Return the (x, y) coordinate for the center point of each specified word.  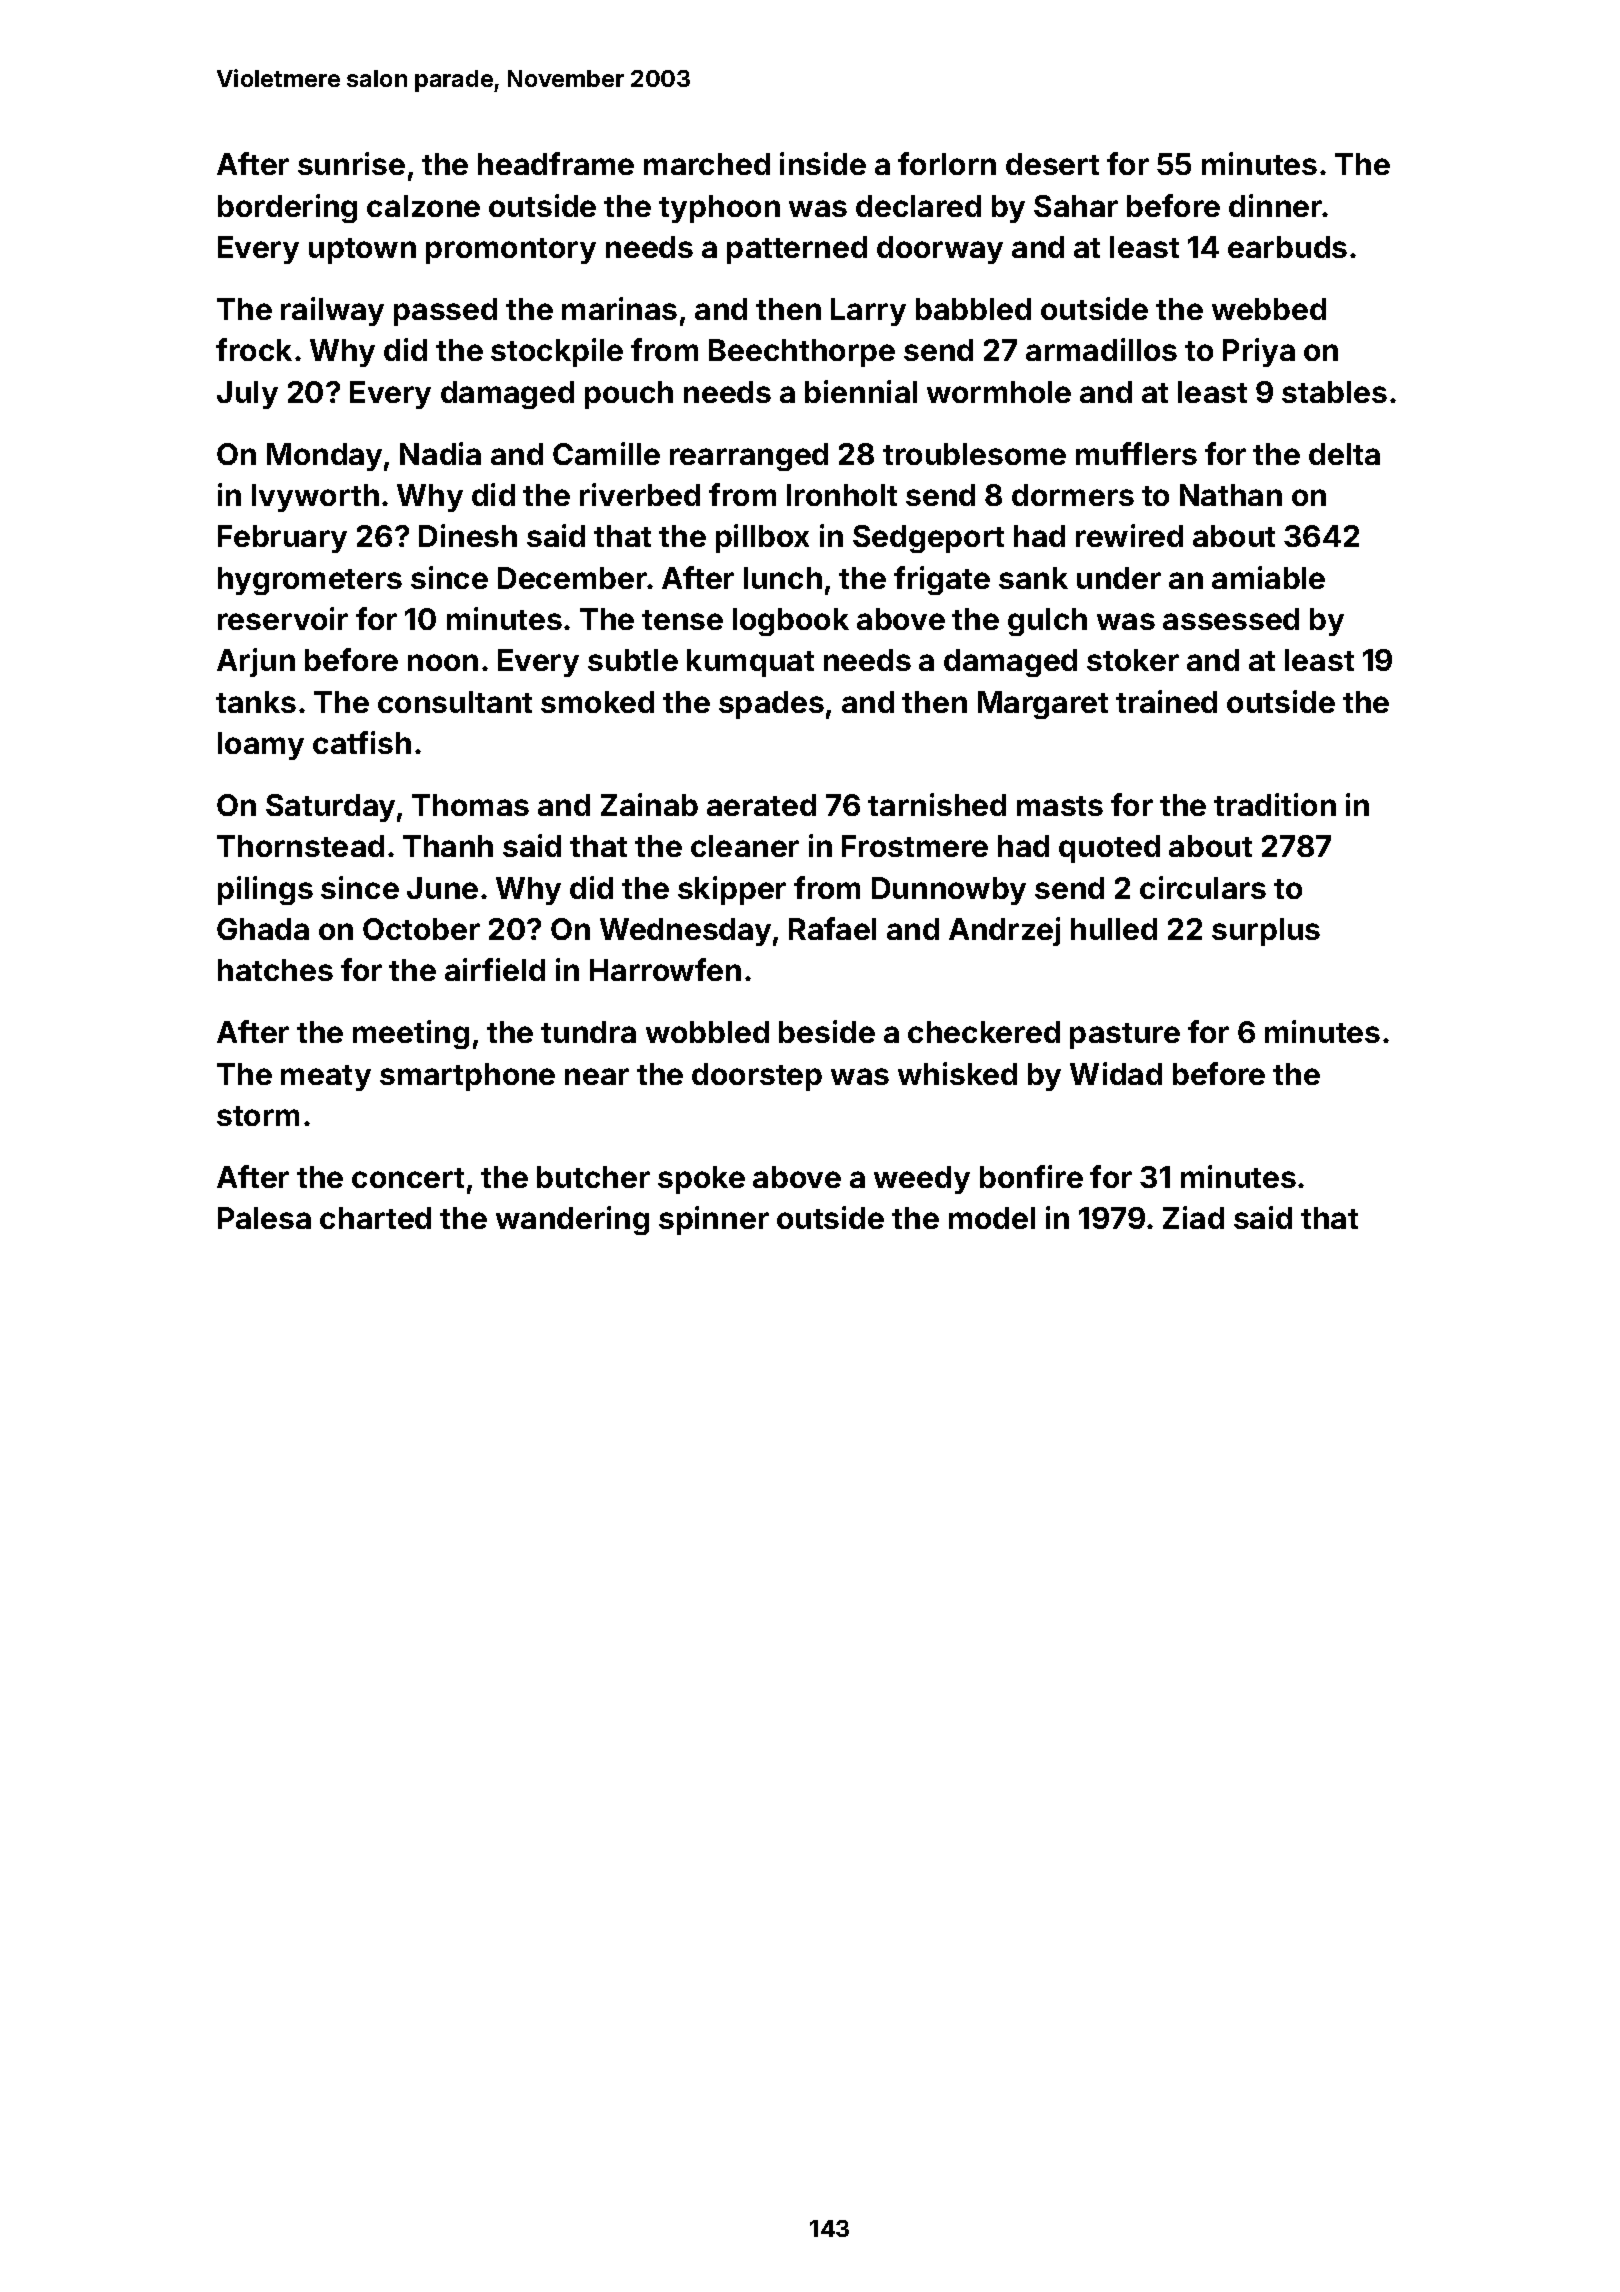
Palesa (264, 1218)
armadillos (1101, 349)
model (992, 1218)
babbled (973, 309)
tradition (1275, 804)
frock (254, 349)
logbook (791, 622)
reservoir (283, 618)
